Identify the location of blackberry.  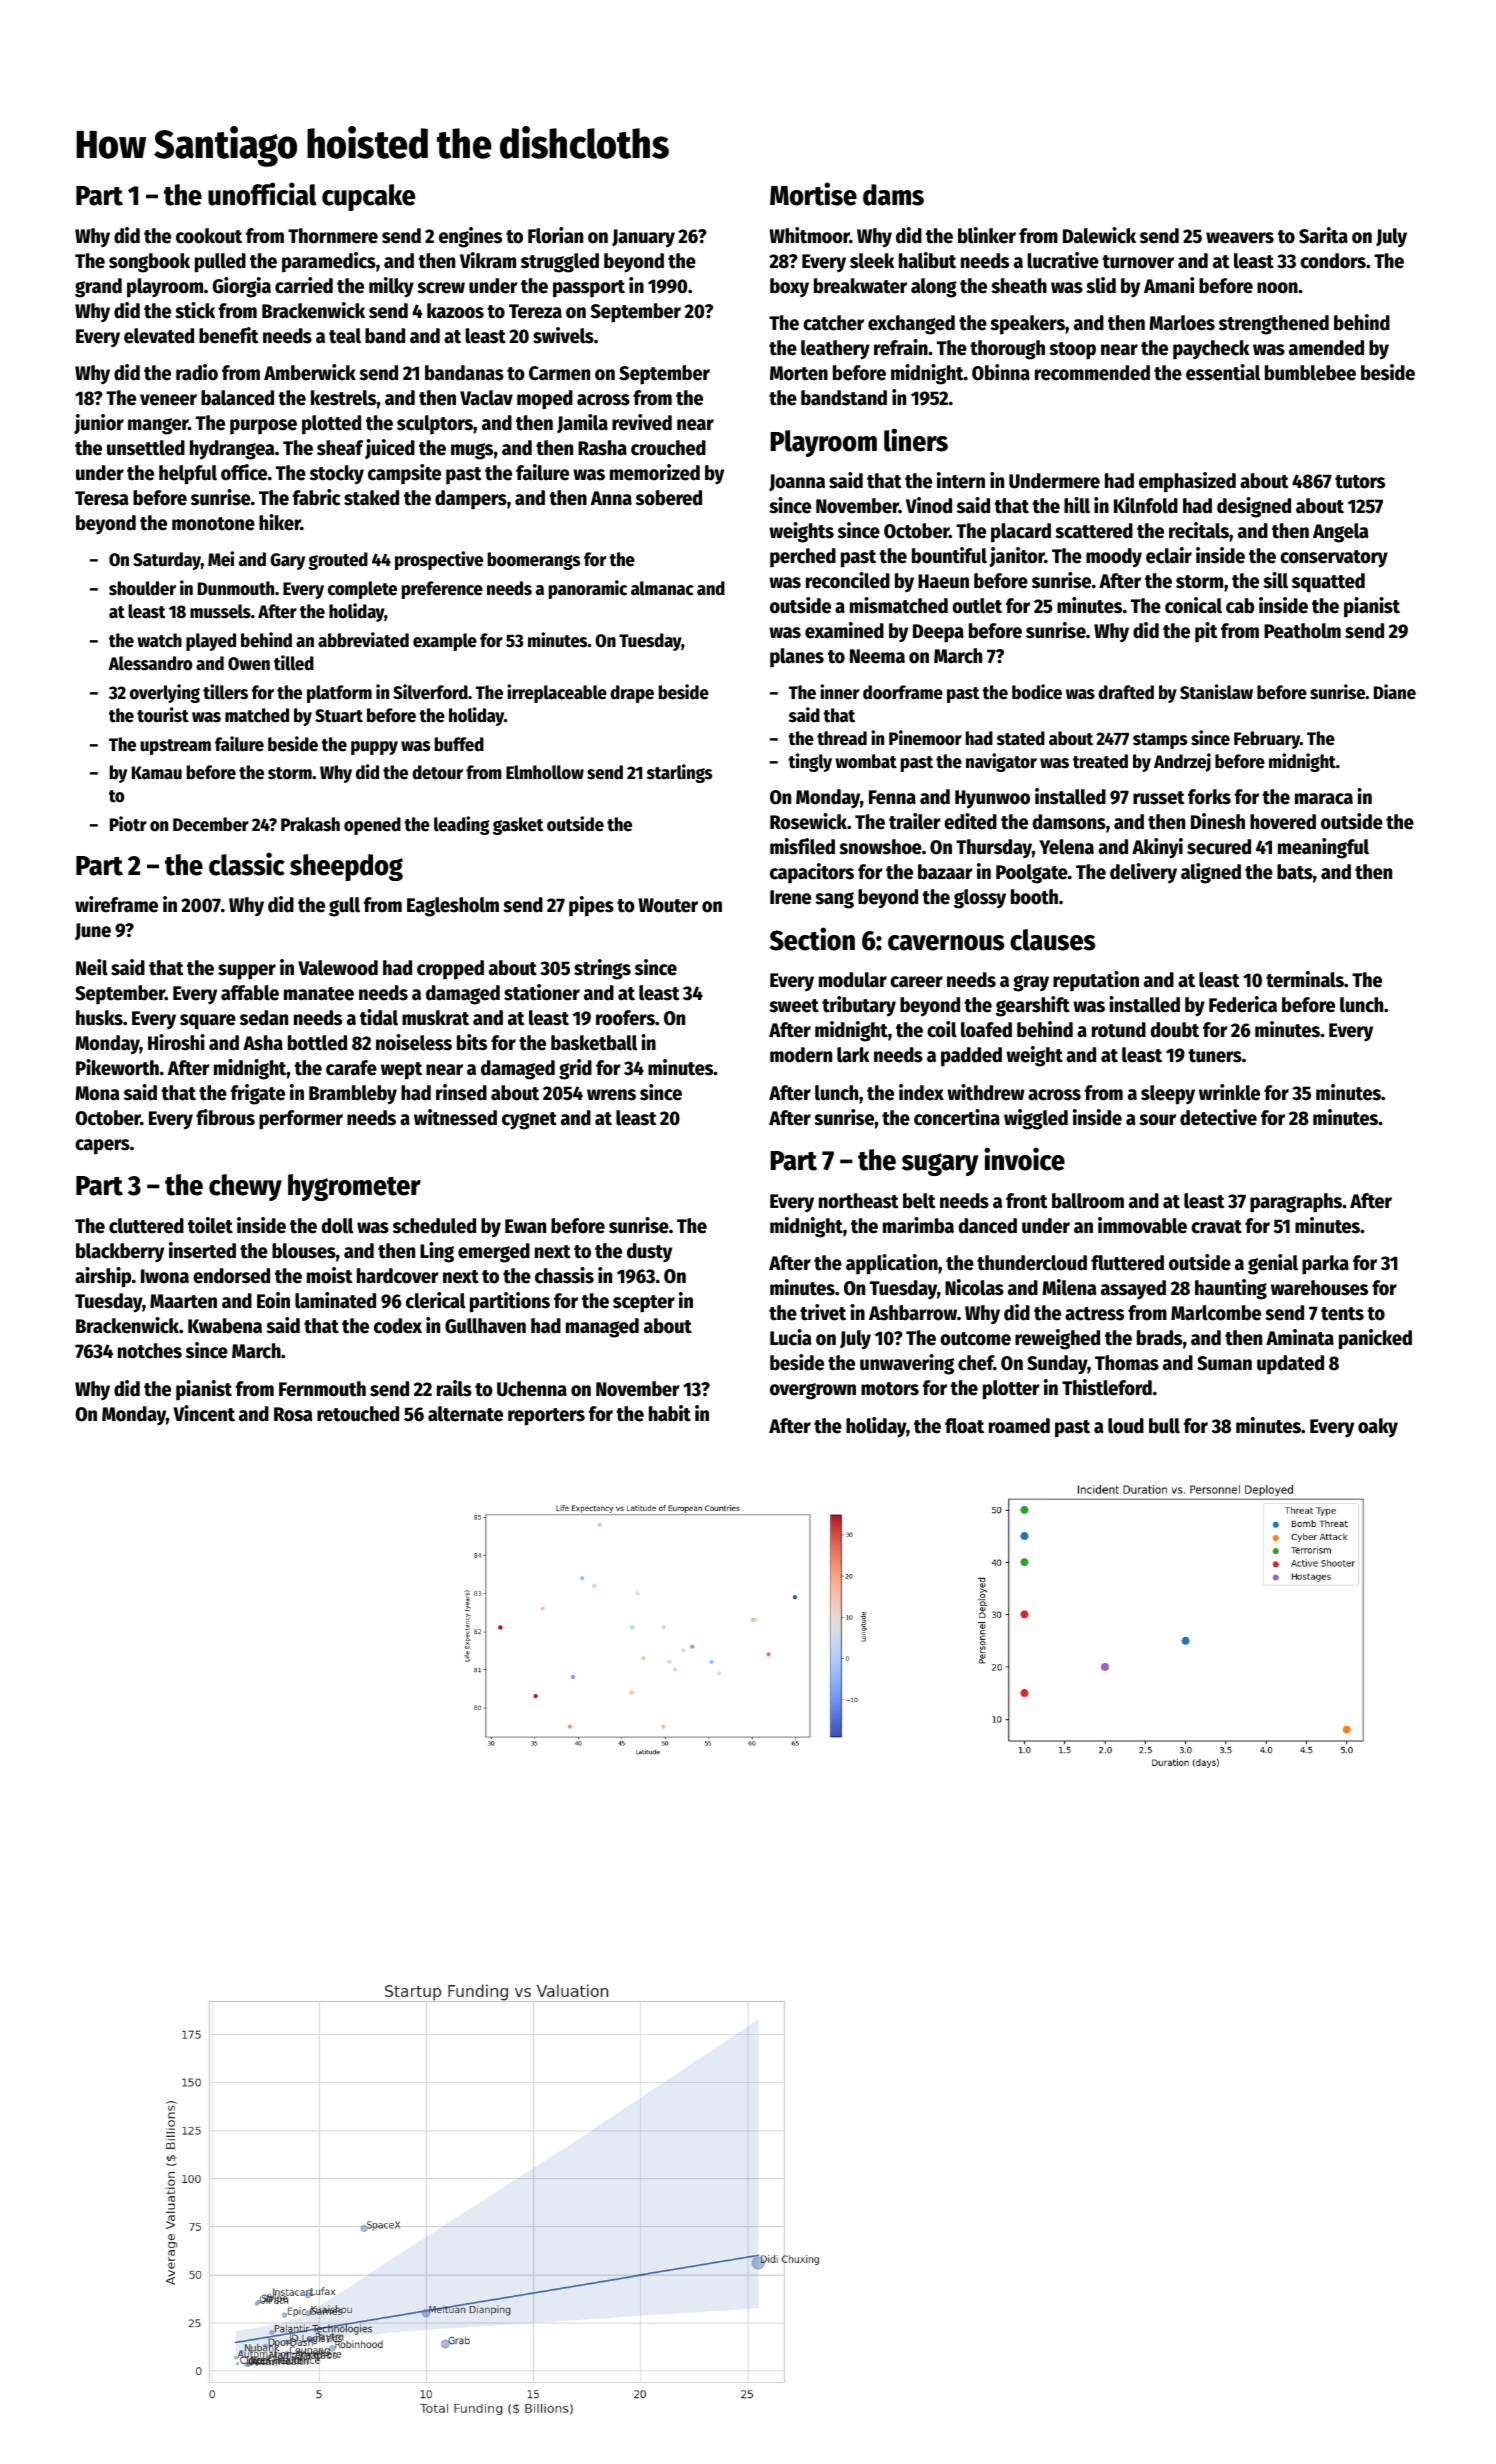
(120, 1253).
